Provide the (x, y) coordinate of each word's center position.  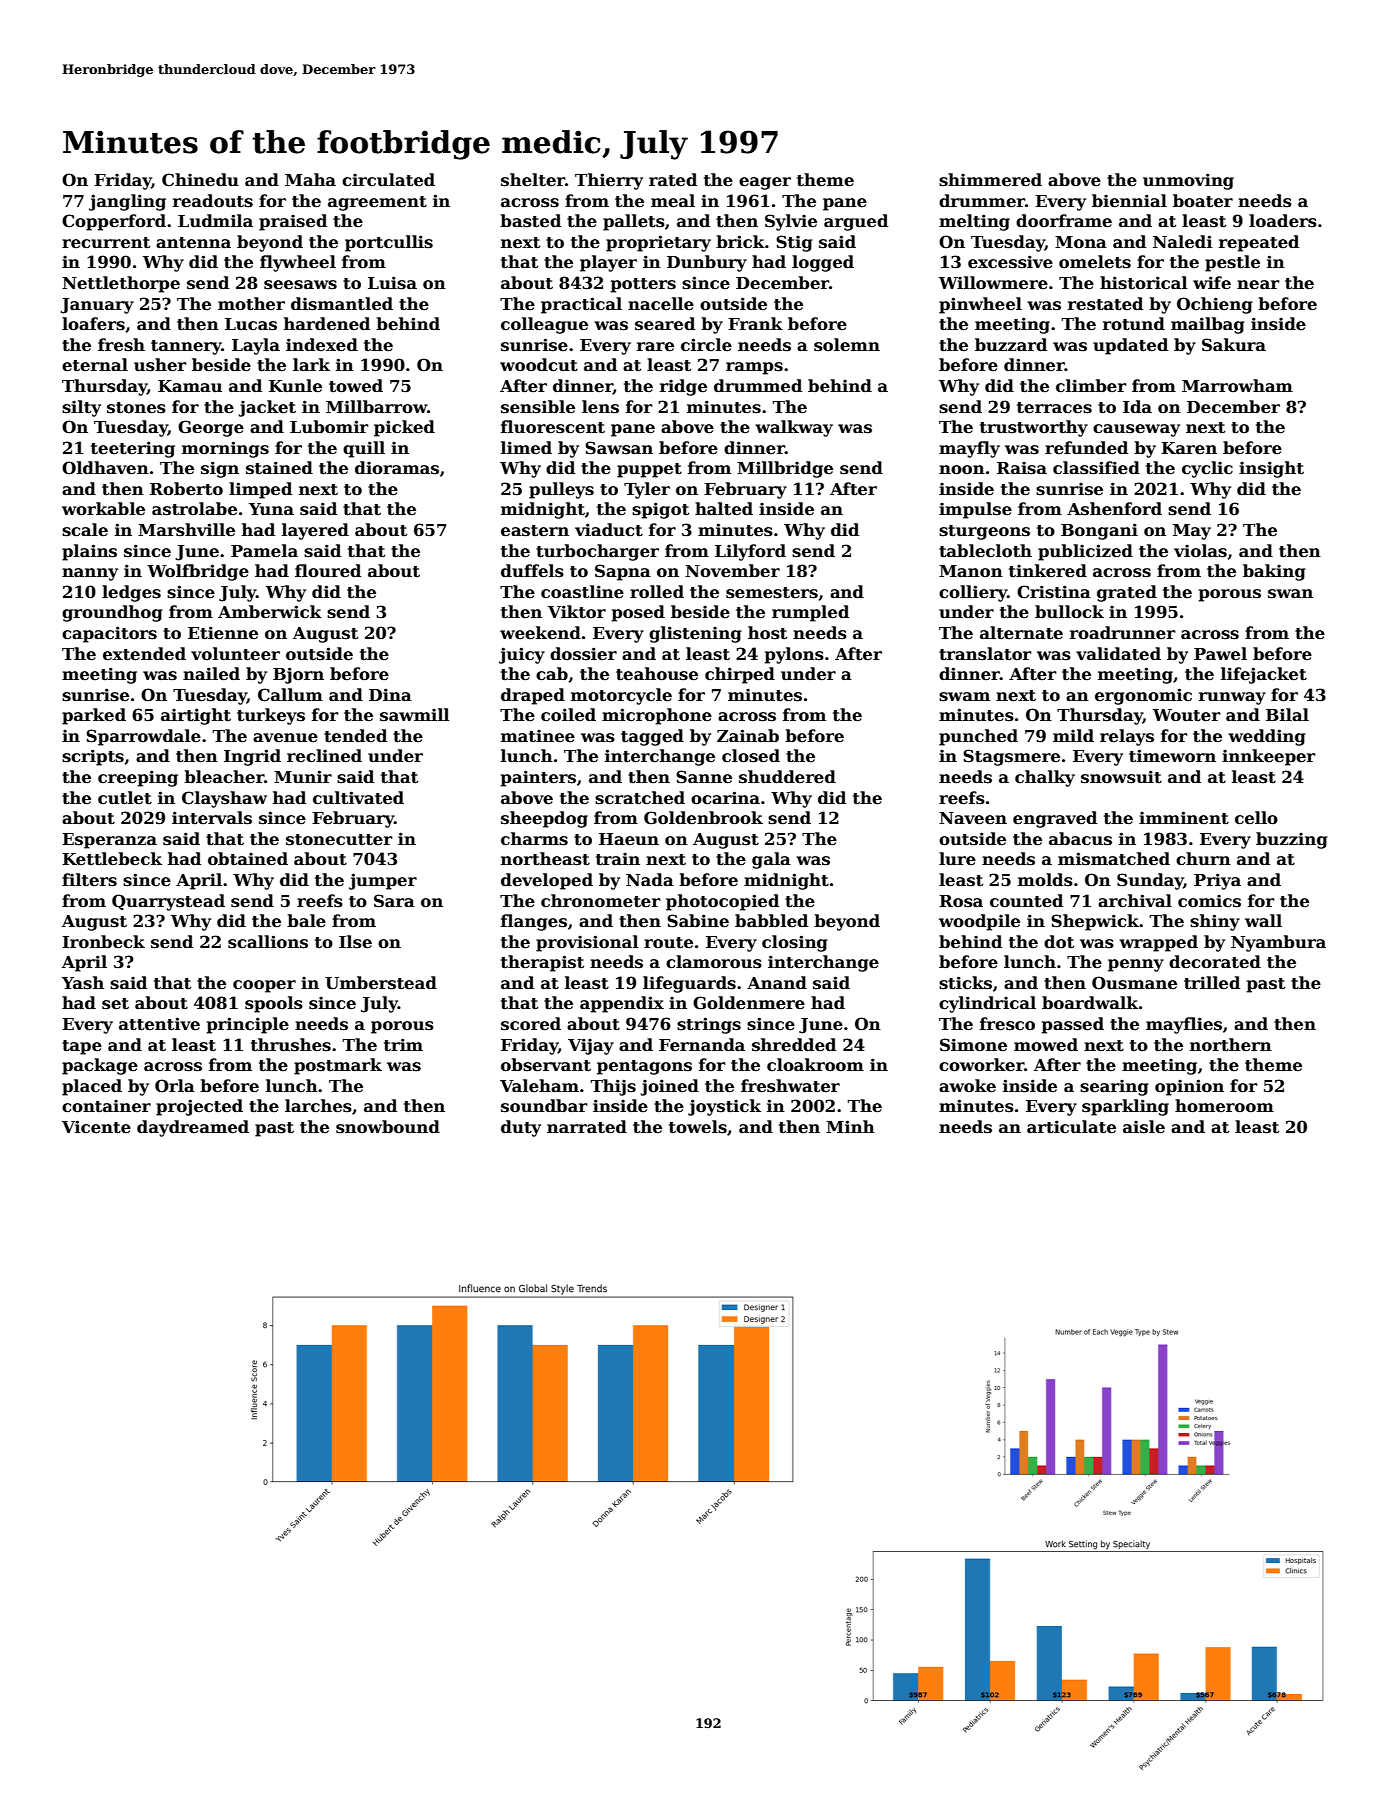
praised (293, 222)
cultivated (358, 798)
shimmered (990, 180)
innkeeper (1269, 757)
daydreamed (193, 1128)
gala (771, 860)
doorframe (1064, 221)
